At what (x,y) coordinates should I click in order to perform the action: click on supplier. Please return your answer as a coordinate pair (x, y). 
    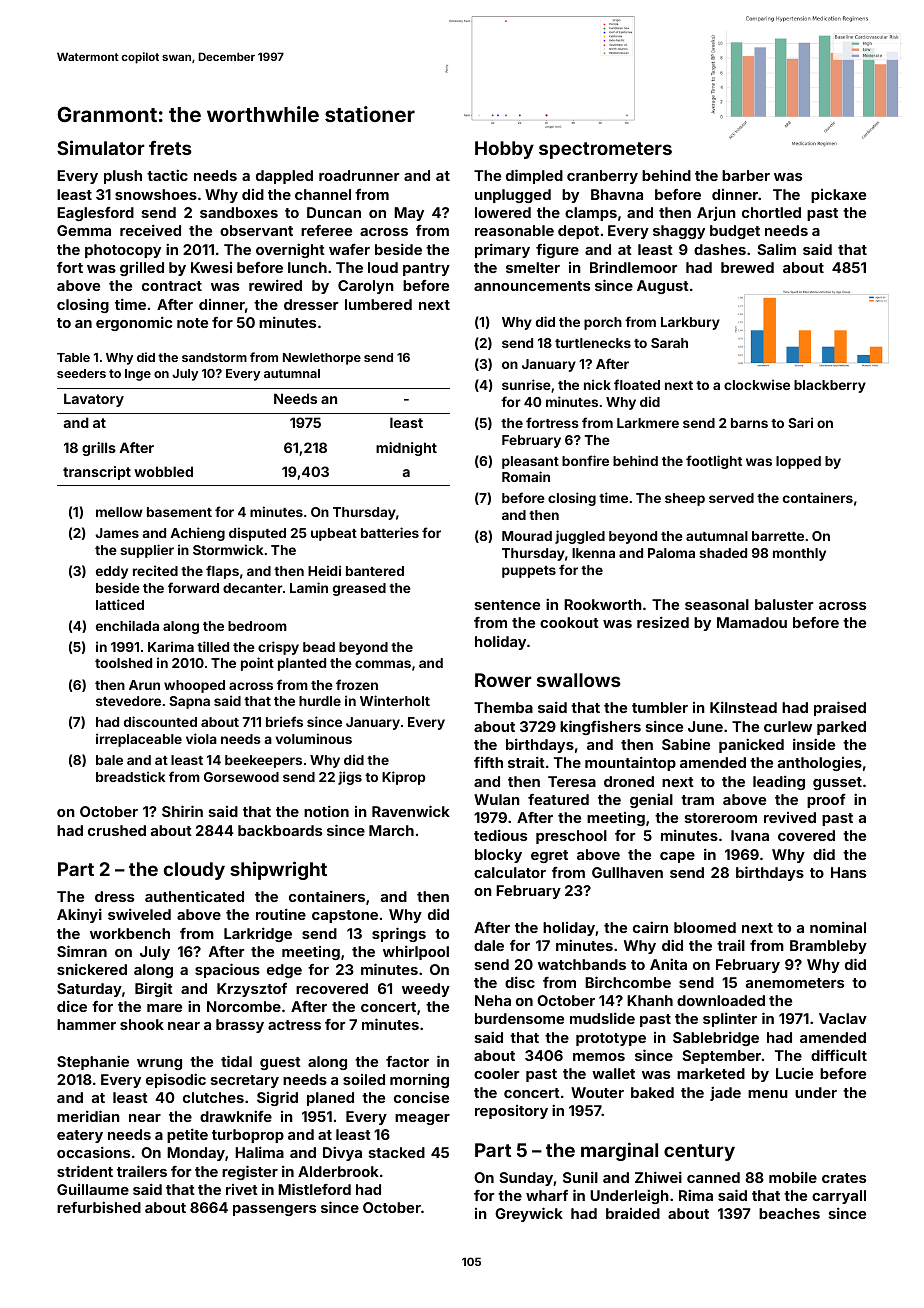
    Looking at the image, I should click on (147, 551).
